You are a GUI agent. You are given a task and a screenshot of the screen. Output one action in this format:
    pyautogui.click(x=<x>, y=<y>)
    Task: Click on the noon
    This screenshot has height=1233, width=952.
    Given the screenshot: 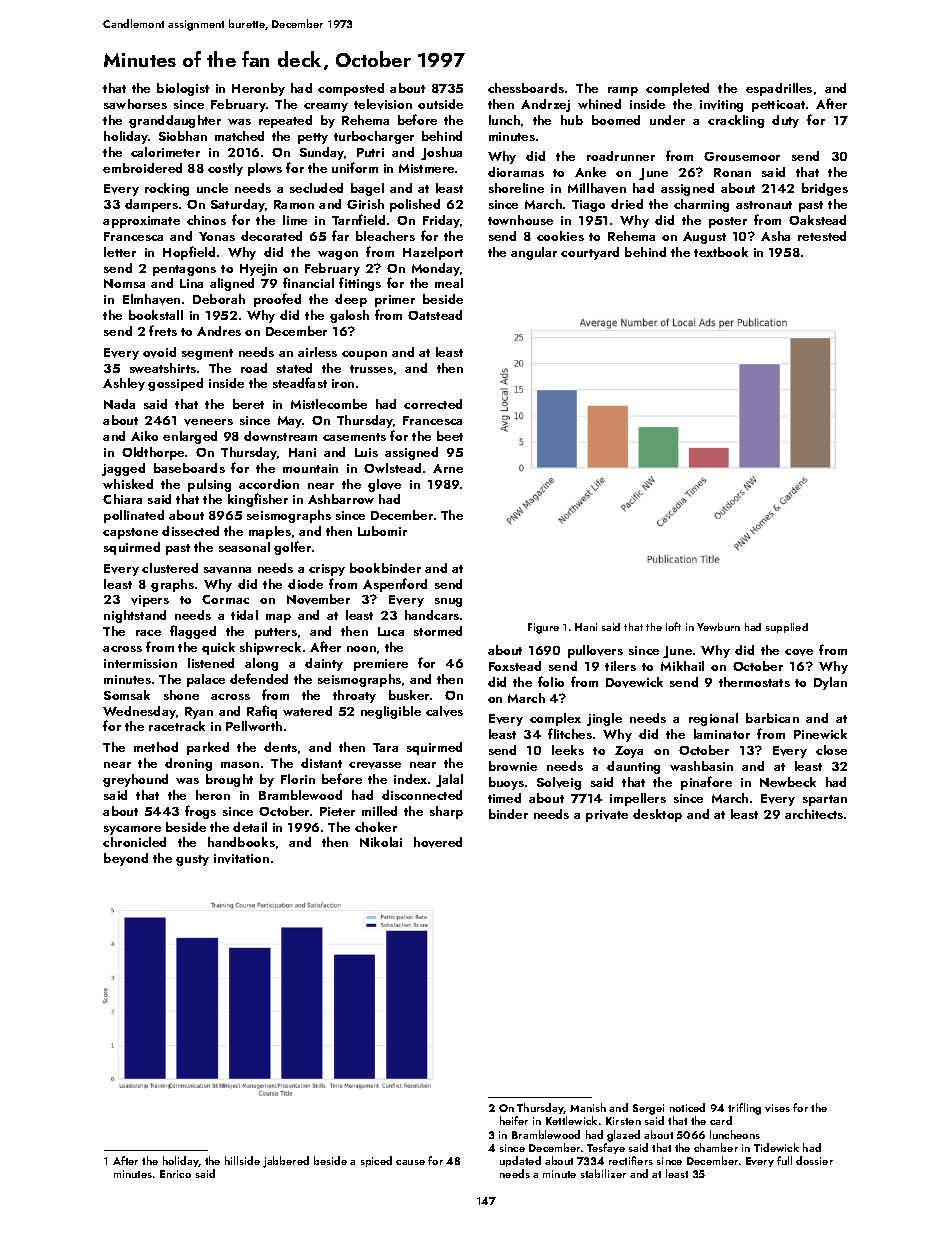 What is the action you would take?
    pyautogui.click(x=361, y=649)
